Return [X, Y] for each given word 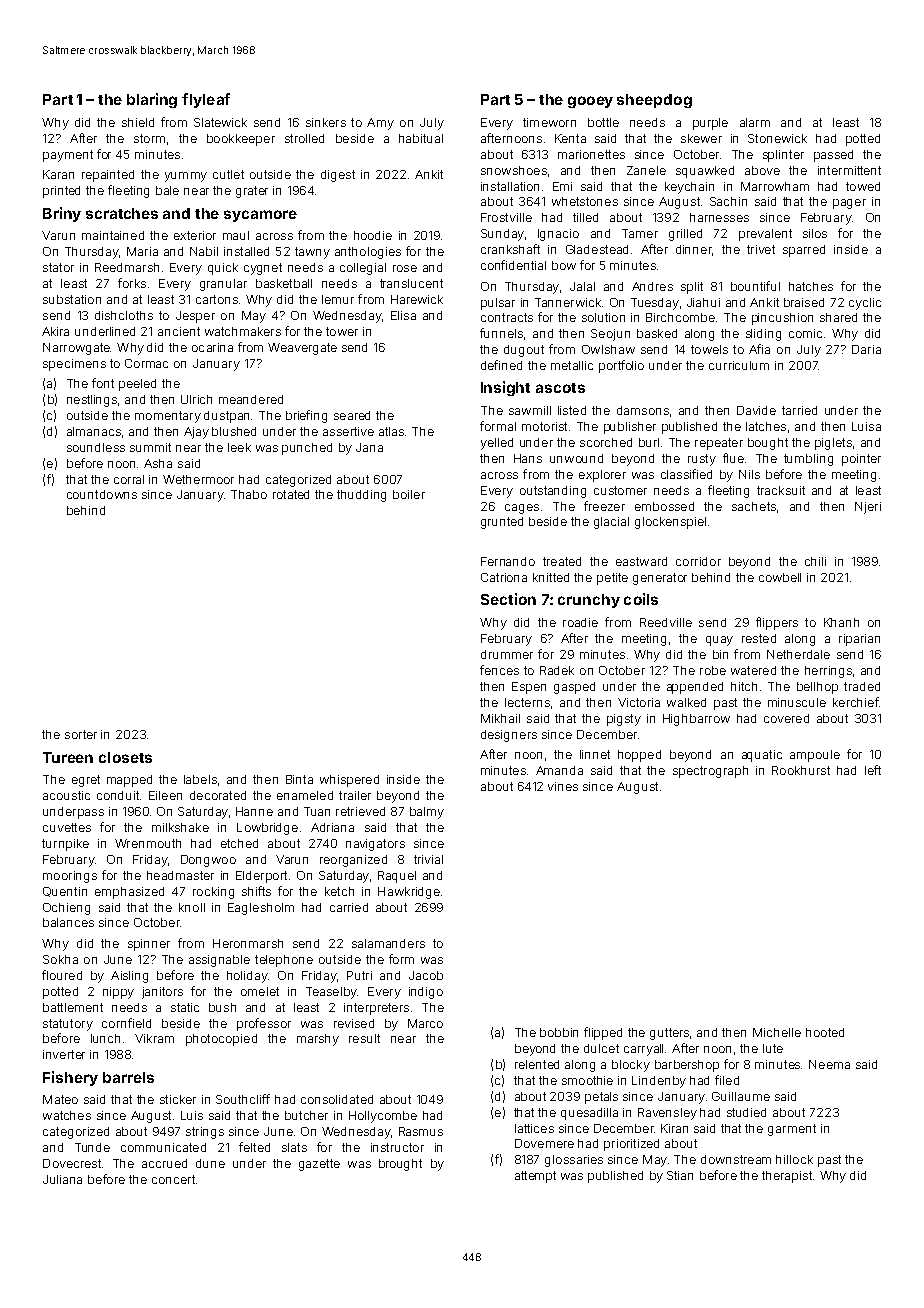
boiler [409, 494]
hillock [794, 1159]
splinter [783, 156]
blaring [152, 100]
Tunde [92, 1147]
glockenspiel [670, 523]
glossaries [574, 1161]
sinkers [326, 122]
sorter [81, 734]
